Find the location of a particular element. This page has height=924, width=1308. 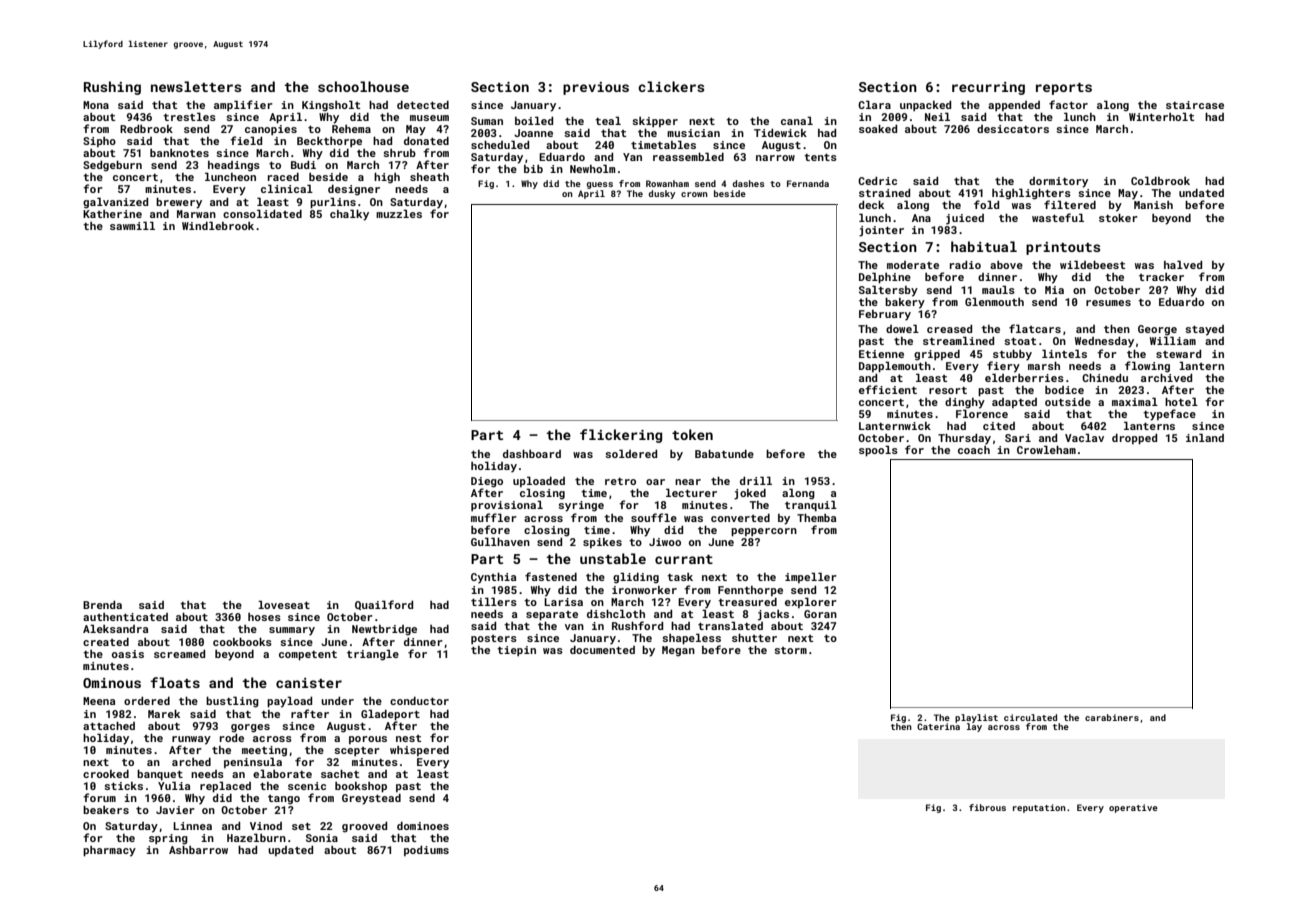

Caterina is located at coordinates (938, 726).
